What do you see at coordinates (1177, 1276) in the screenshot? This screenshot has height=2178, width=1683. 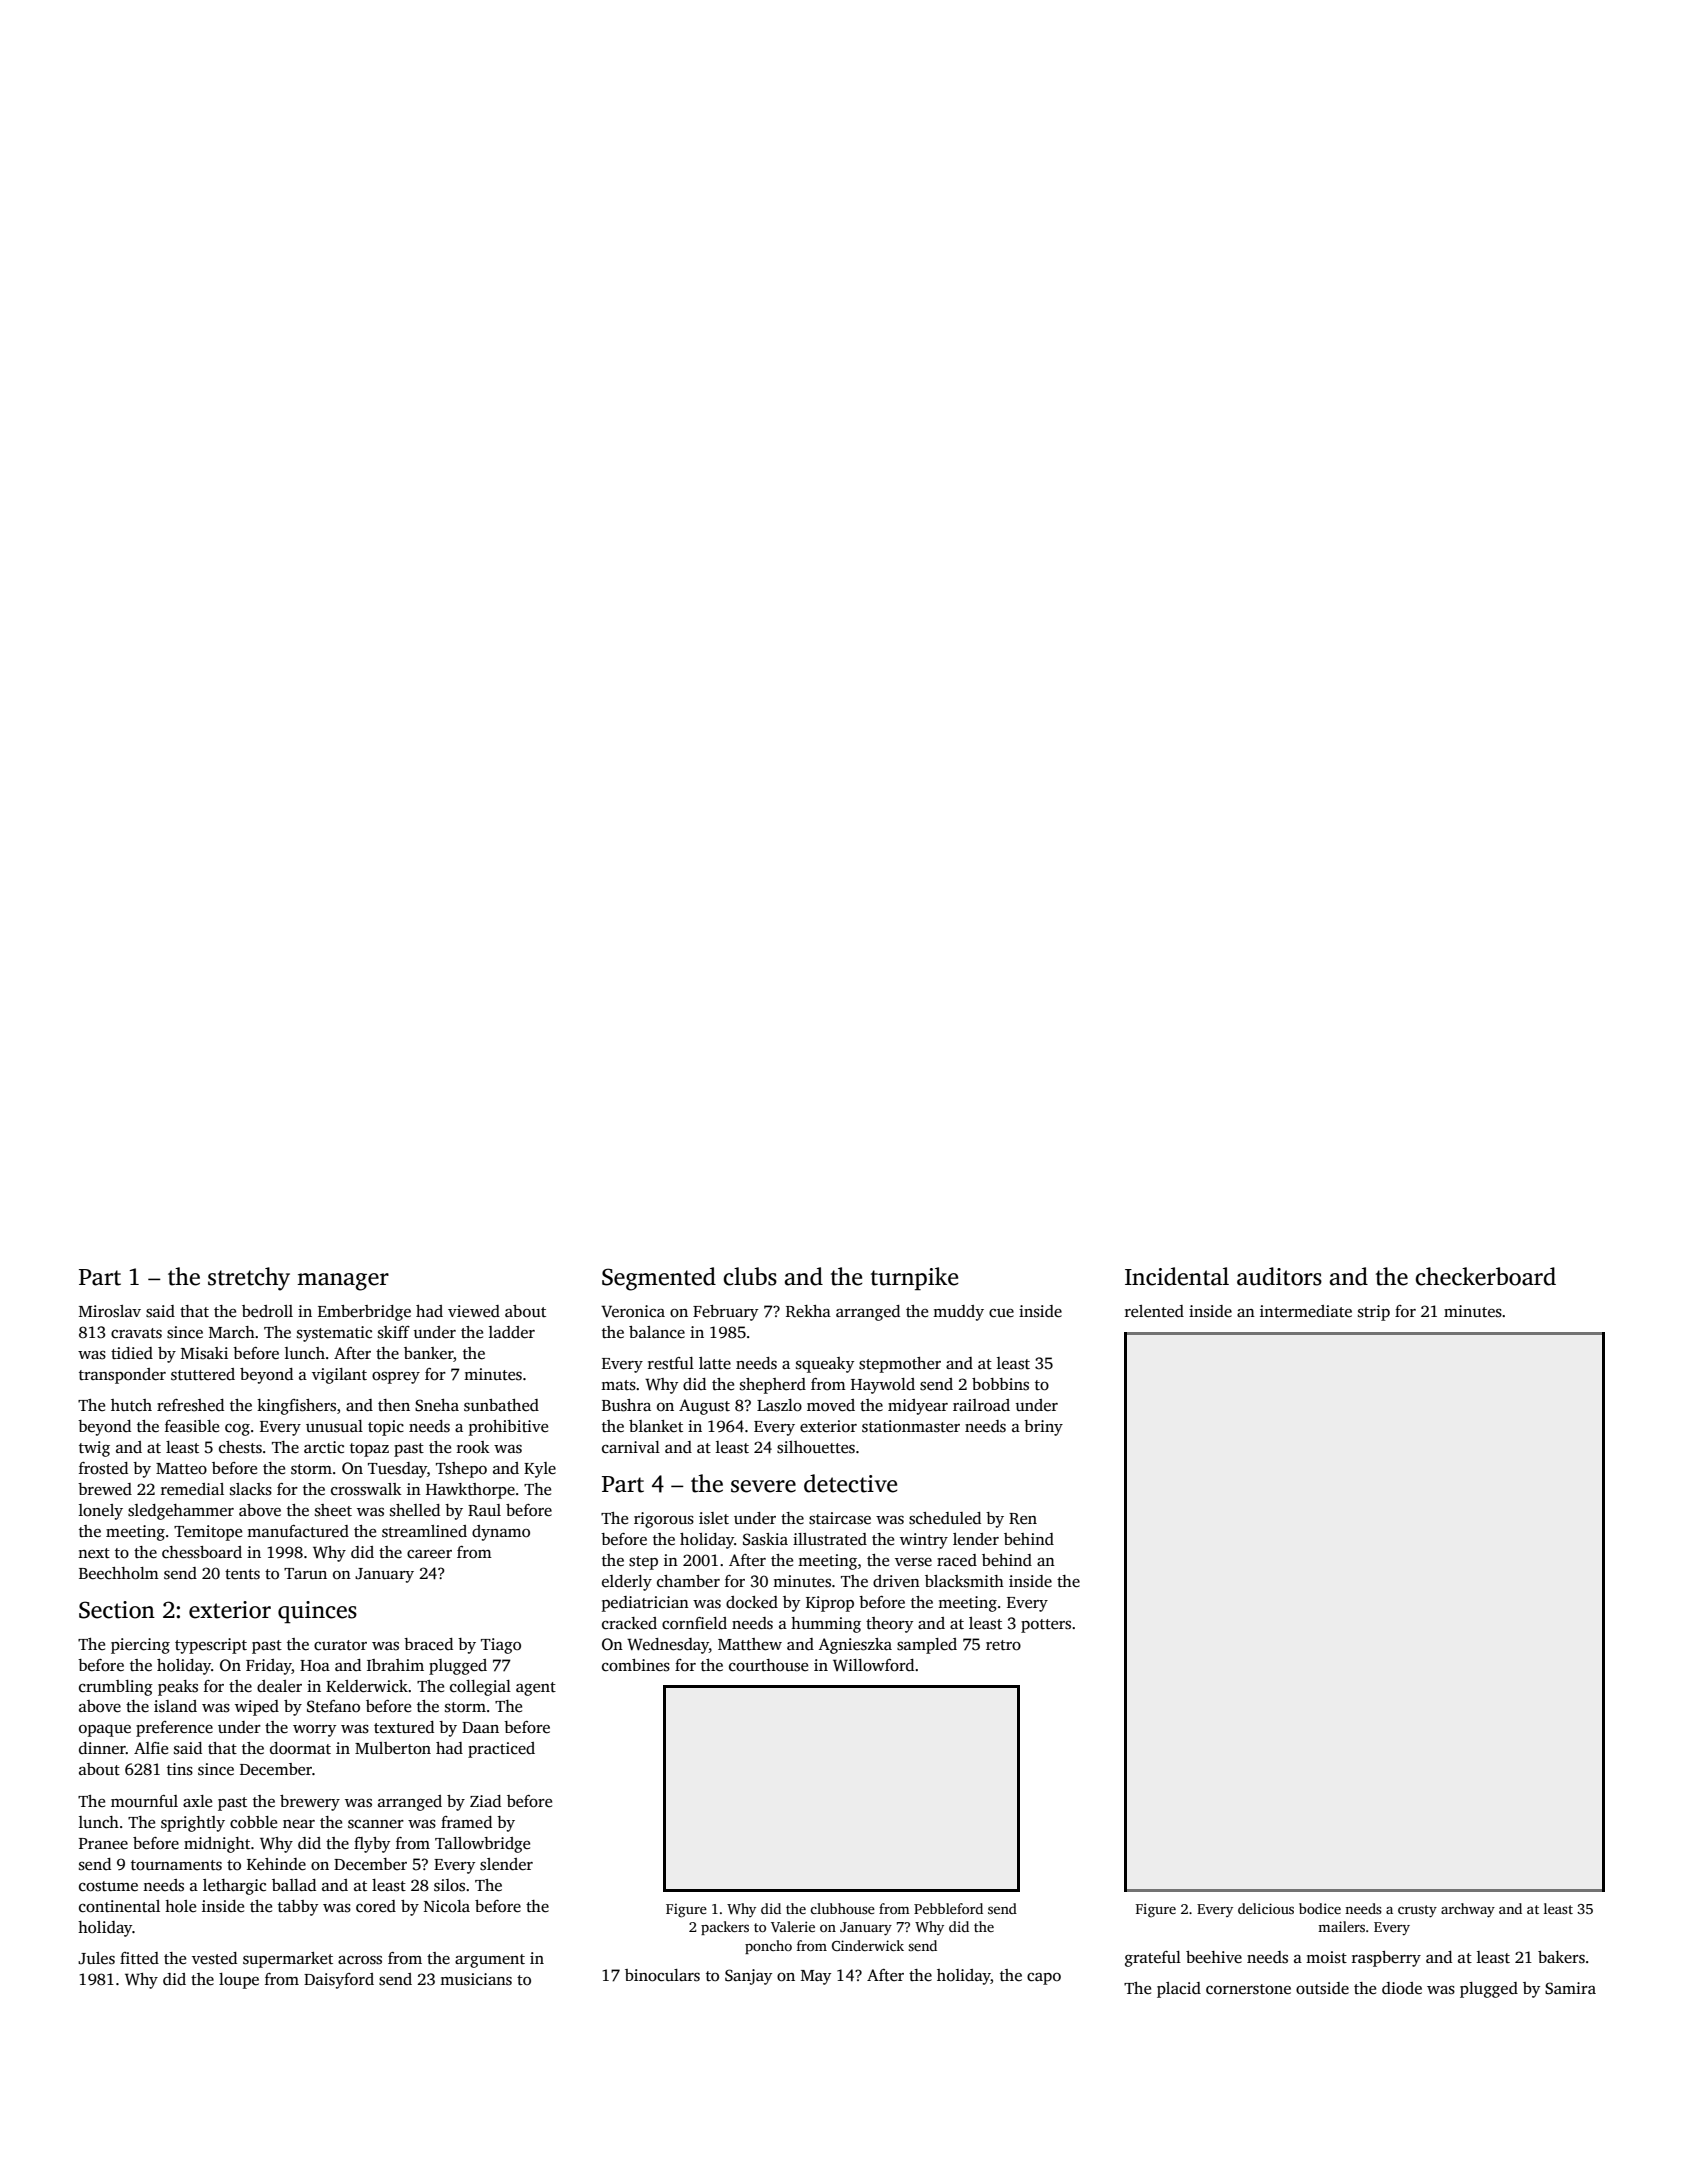 I see `Incidental` at bounding box center [1177, 1276].
